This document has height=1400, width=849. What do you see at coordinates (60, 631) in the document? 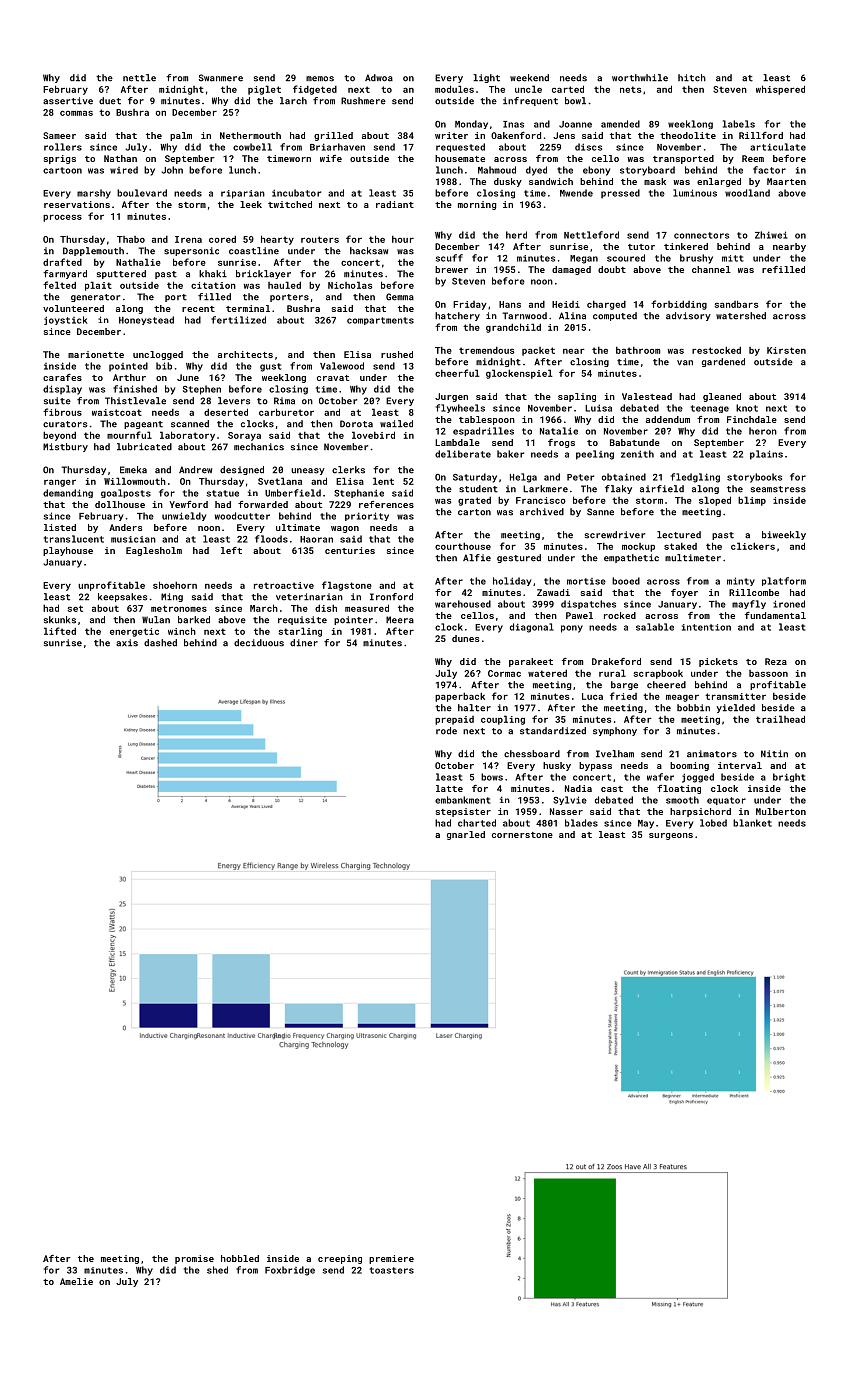
I see `lifted` at bounding box center [60, 631].
